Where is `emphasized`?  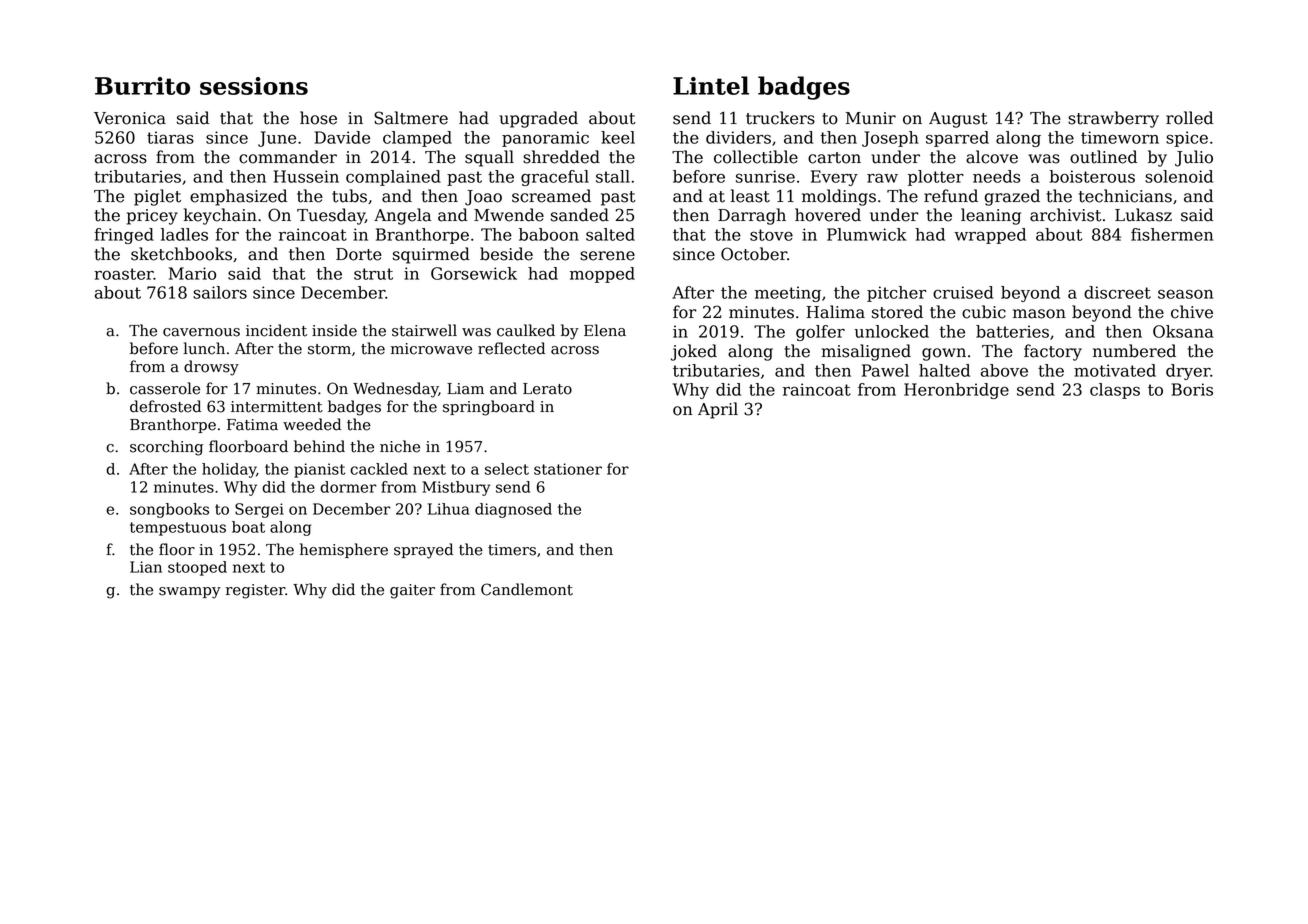
emphasized is located at coordinates (238, 197).
